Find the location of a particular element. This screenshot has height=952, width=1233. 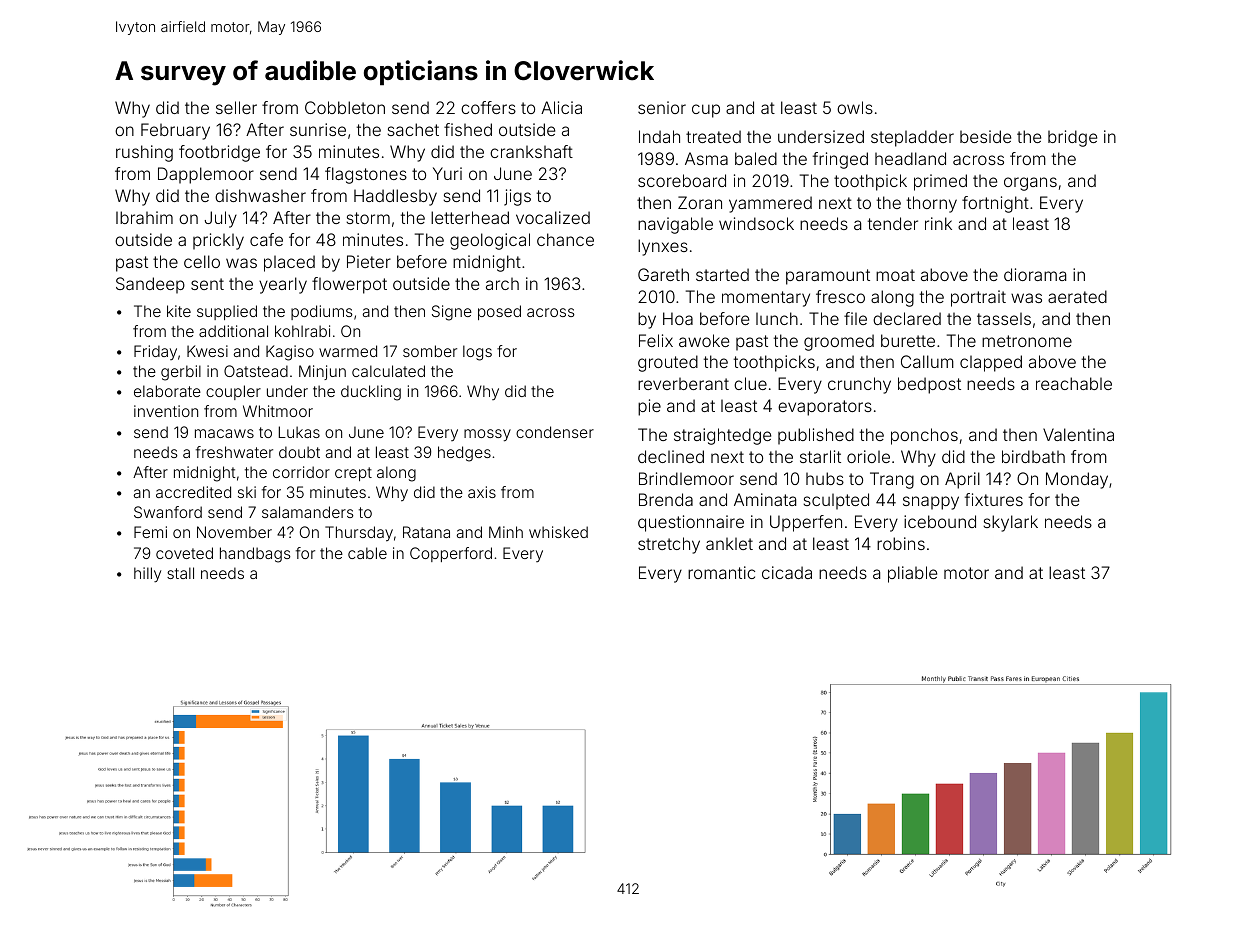

kohlrabi is located at coordinates (302, 331).
